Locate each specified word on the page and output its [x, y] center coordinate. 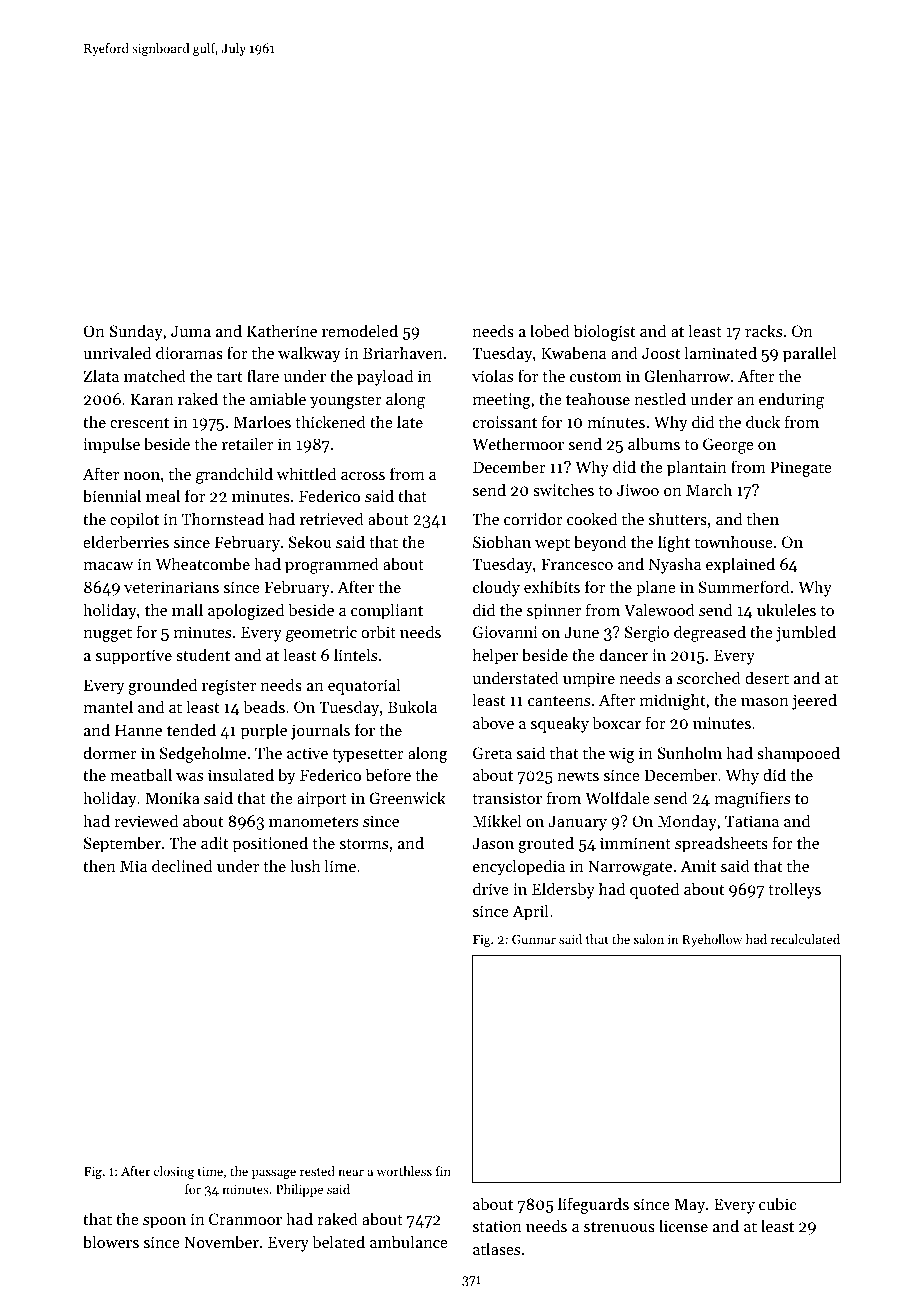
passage [274, 1174]
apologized [246, 611]
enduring [791, 400]
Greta [492, 753]
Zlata [101, 375]
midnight [672, 701]
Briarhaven [402, 352]
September [122, 844]
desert [767, 677]
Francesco [577, 564]
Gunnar [534, 939]
